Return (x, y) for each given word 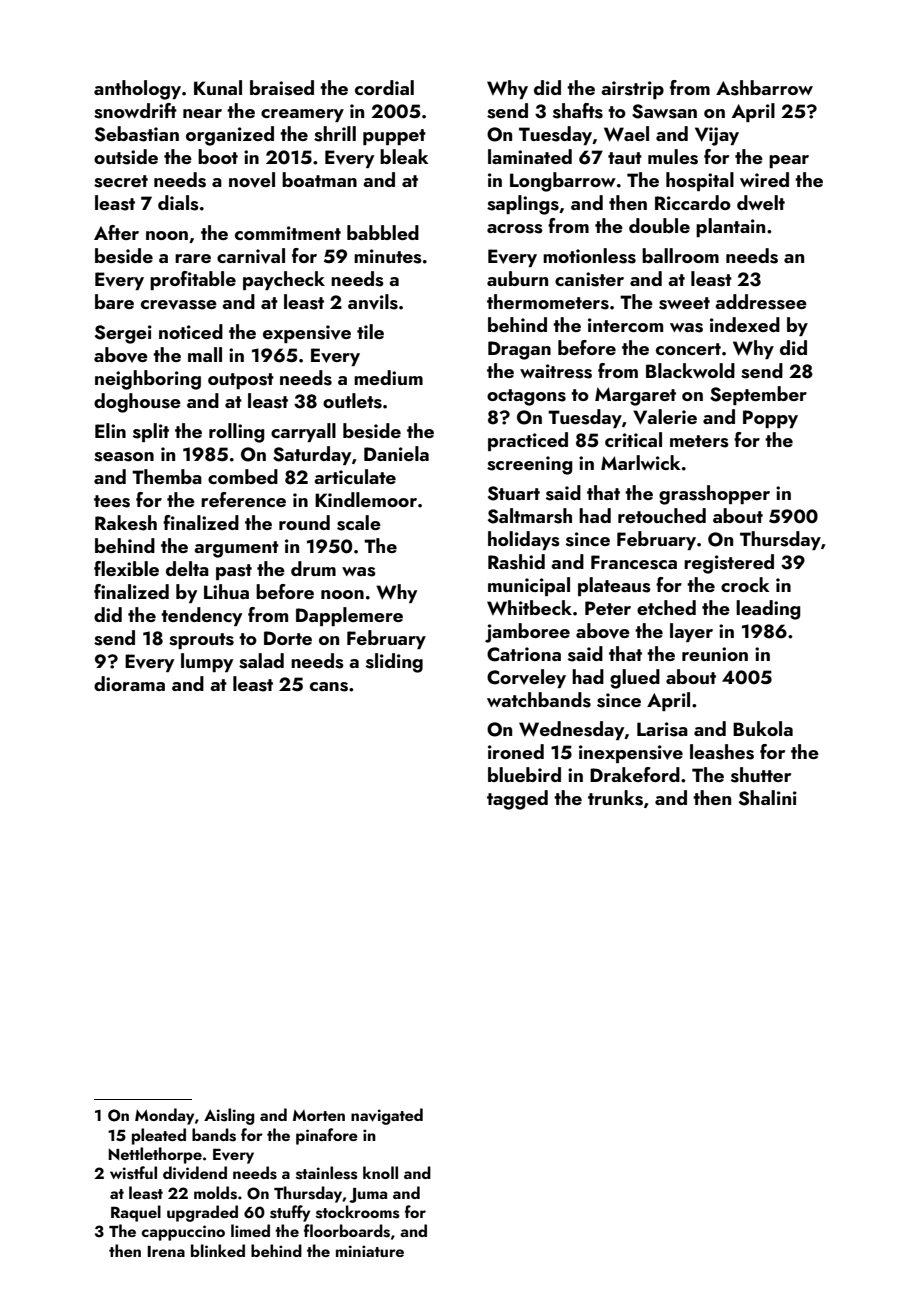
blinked (218, 1250)
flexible (126, 568)
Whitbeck (529, 608)
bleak (404, 156)
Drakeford (635, 774)
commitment (288, 233)
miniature (370, 1251)
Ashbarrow (764, 88)
